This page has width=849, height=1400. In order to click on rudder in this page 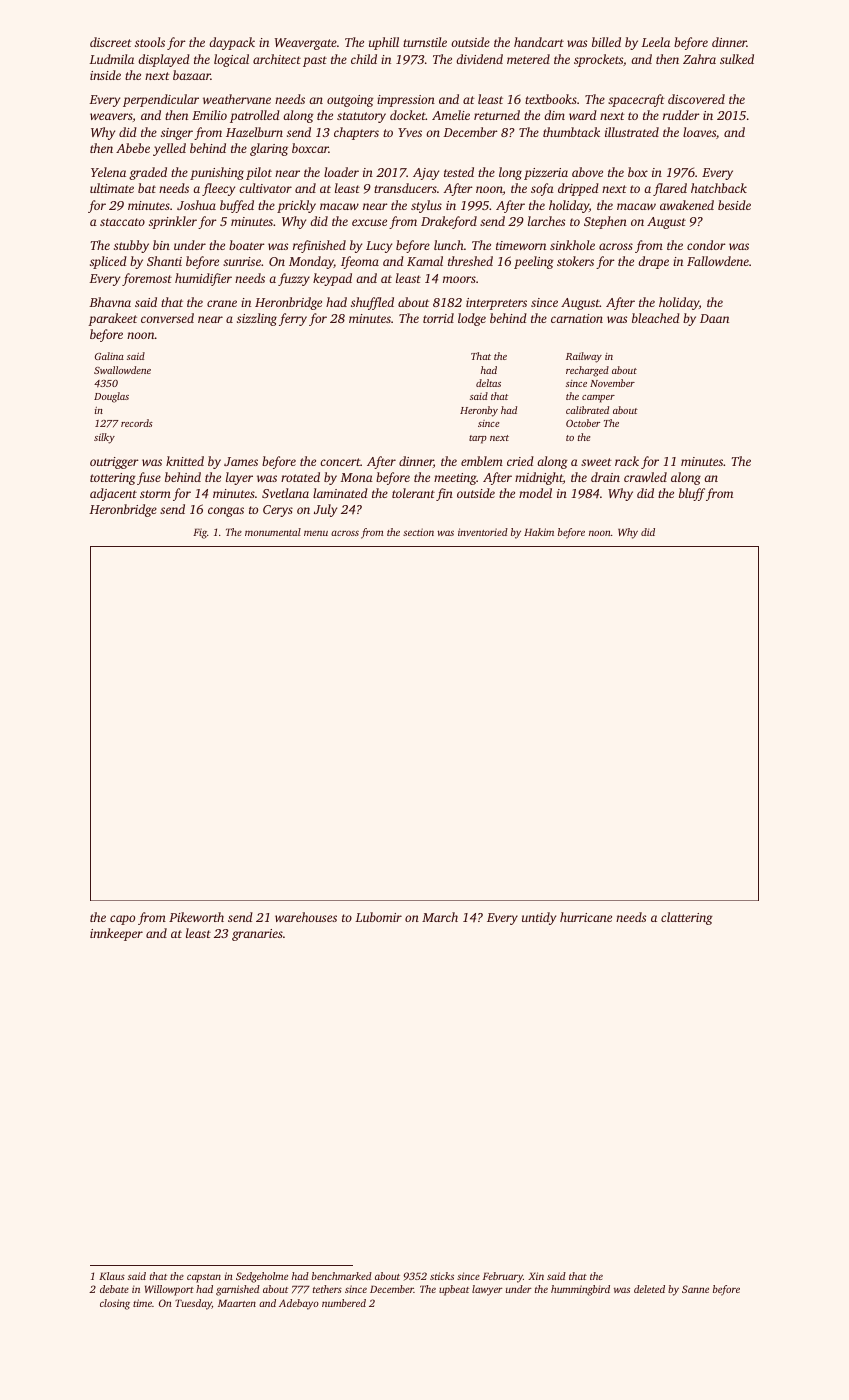, I will do `click(681, 115)`.
